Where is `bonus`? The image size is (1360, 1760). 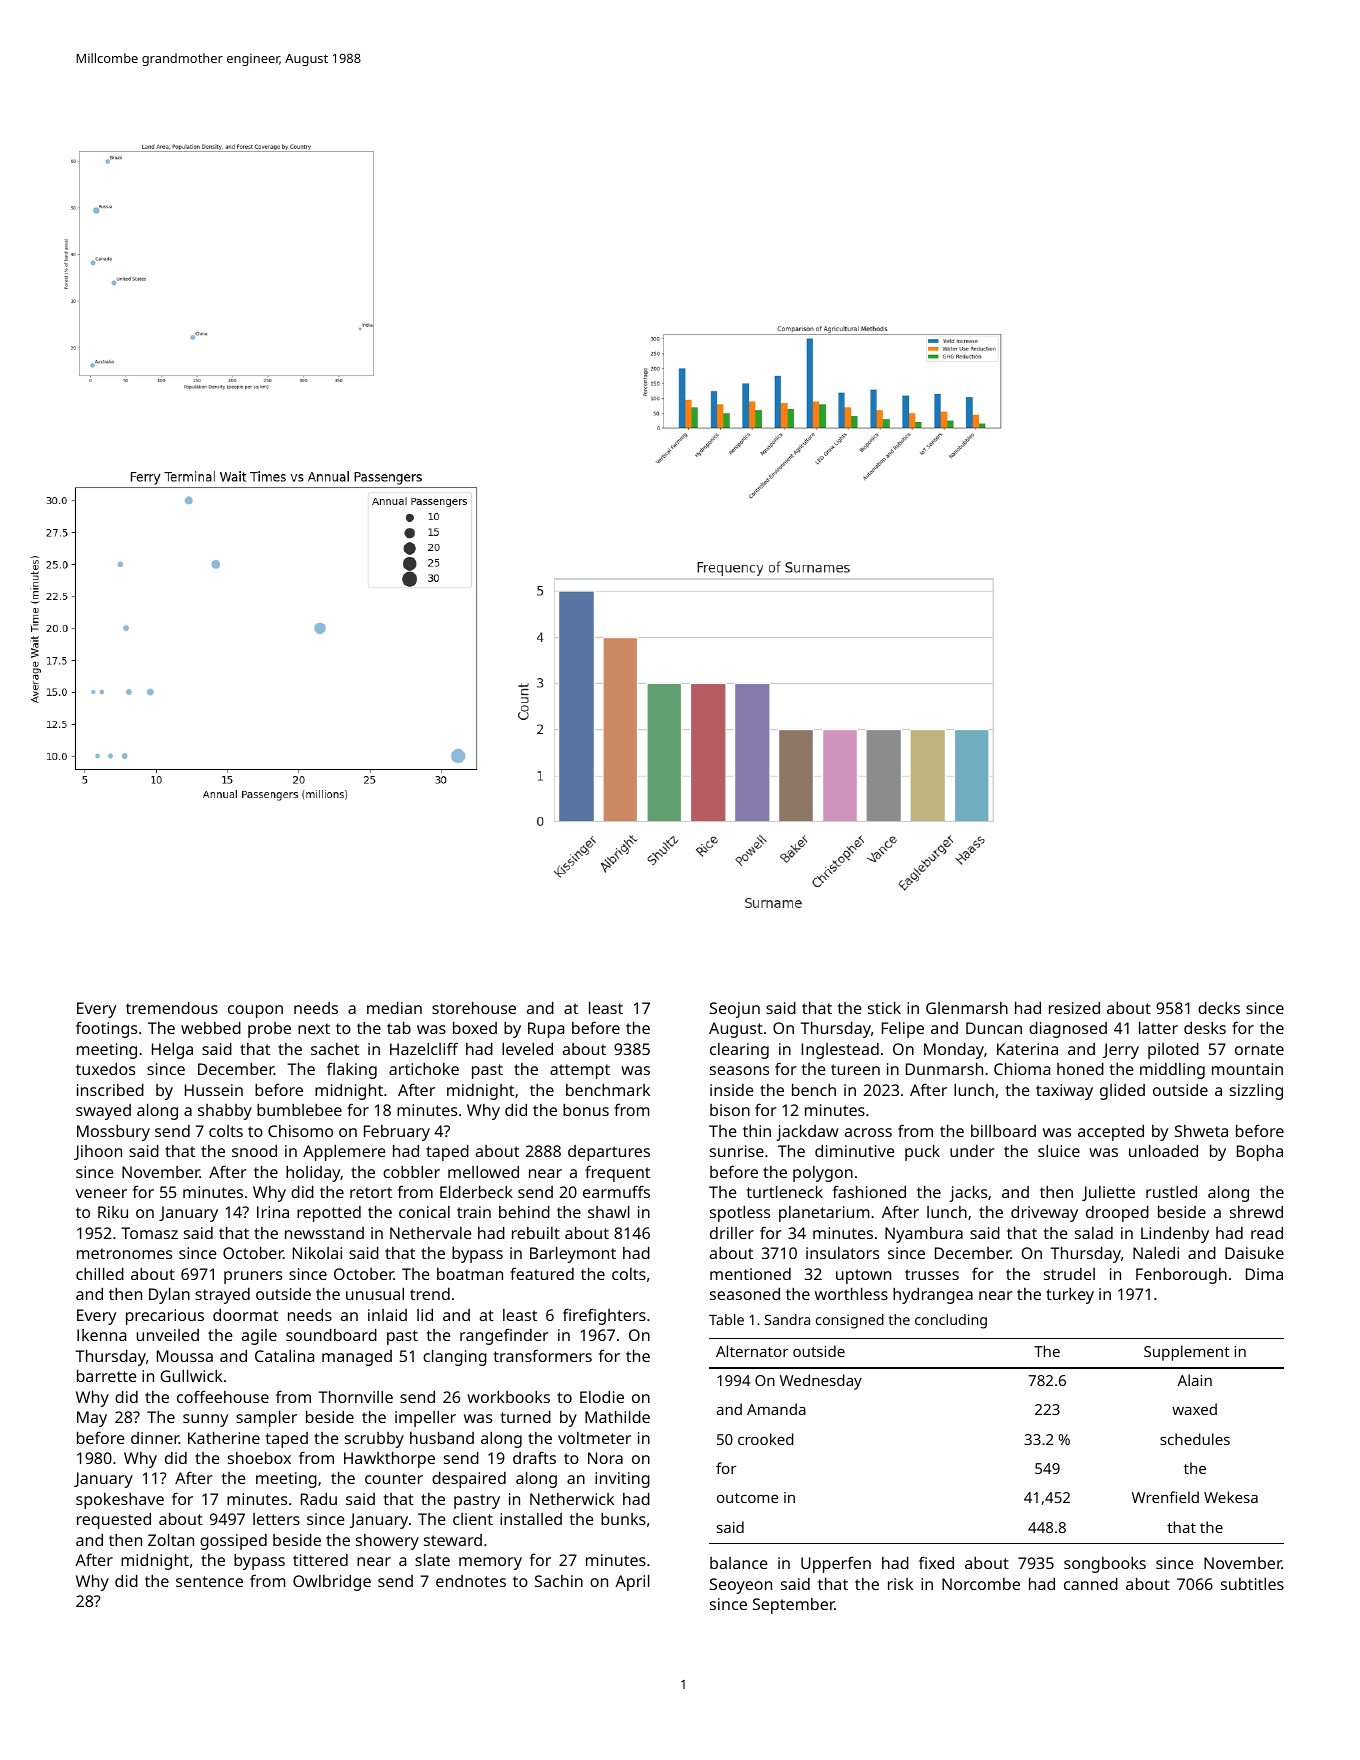 bonus is located at coordinates (586, 1110).
